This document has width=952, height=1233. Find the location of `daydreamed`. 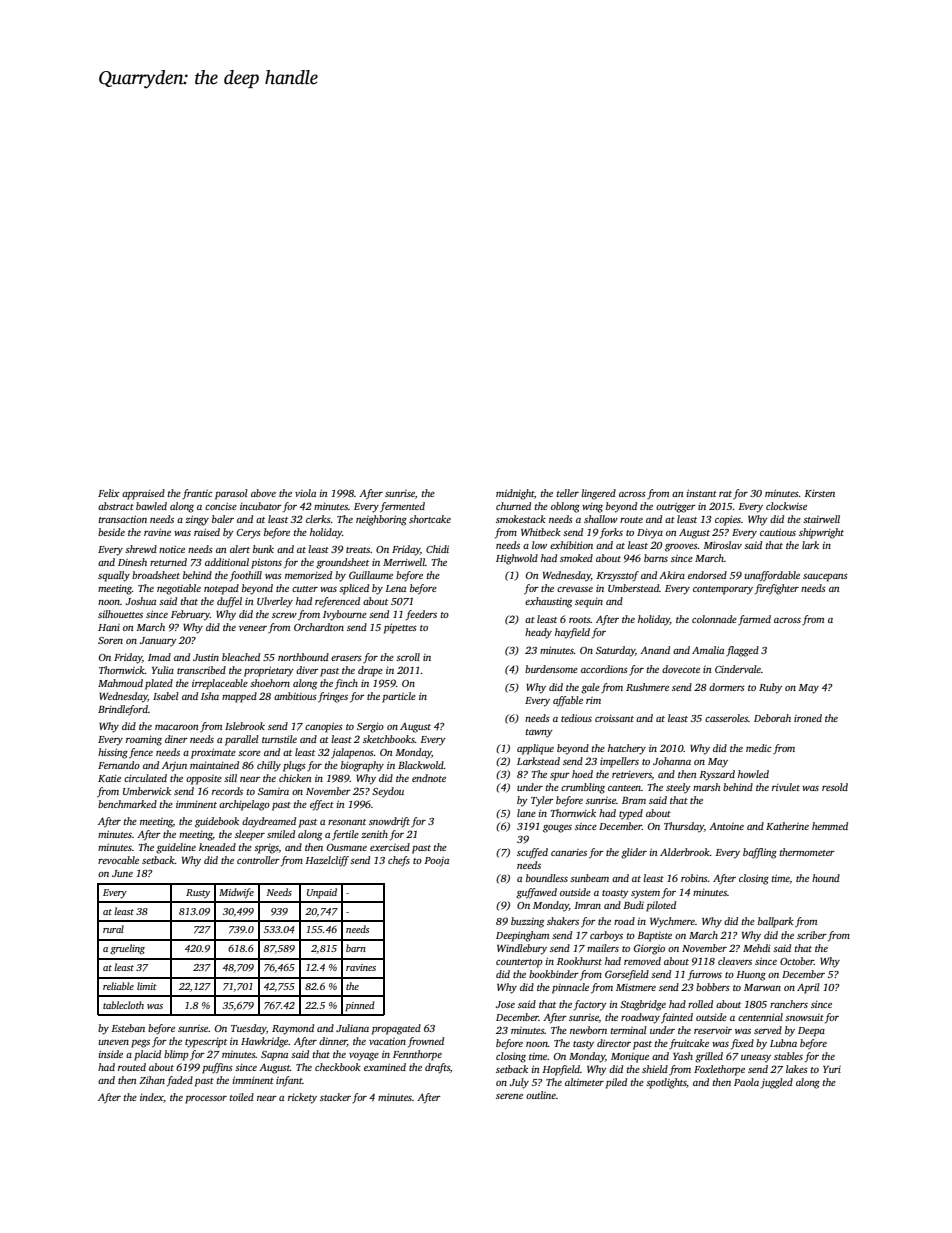

daydreamed is located at coordinates (269, 822).
